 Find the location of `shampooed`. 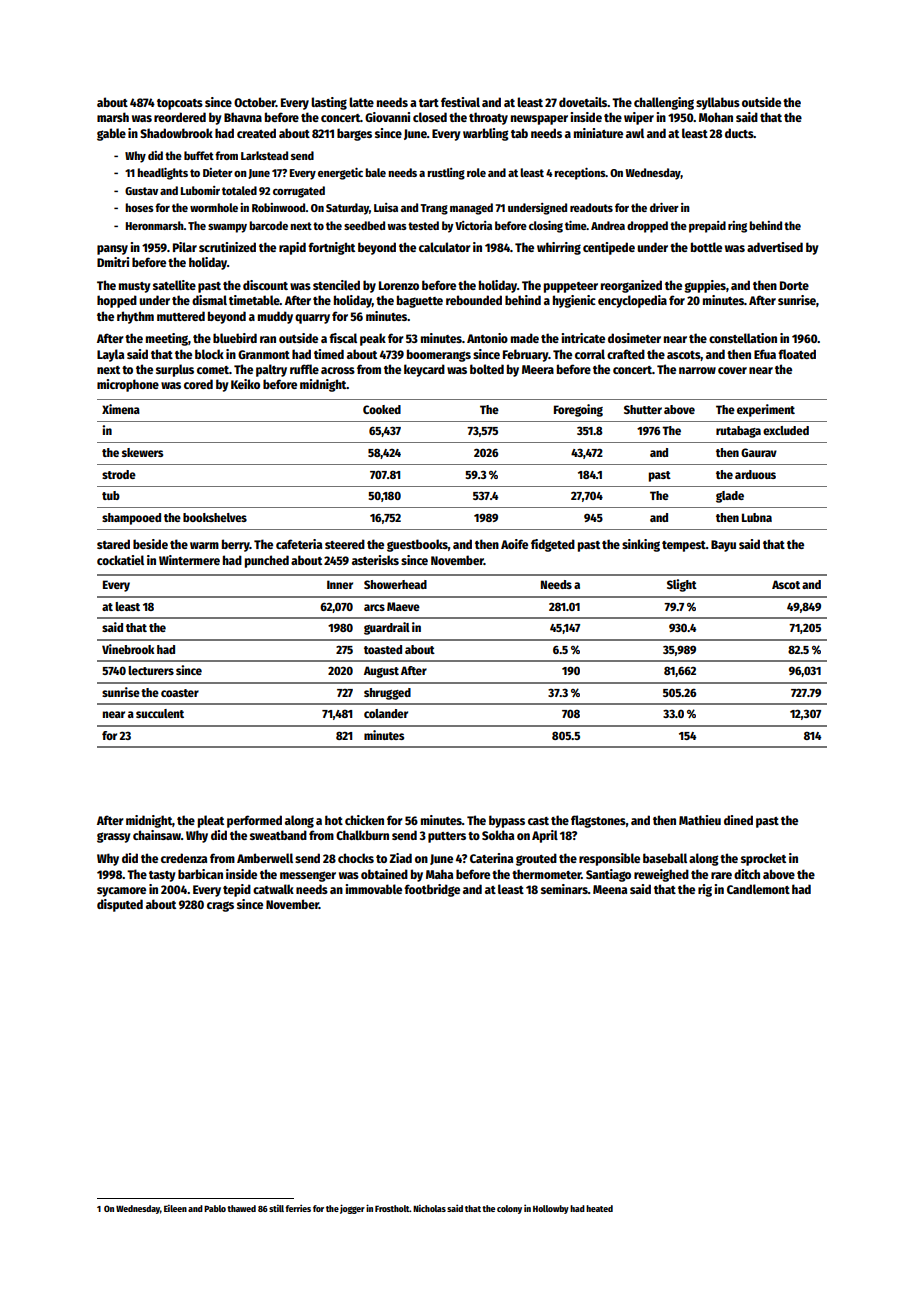

shampooed is located at coordinates (131, 519).
